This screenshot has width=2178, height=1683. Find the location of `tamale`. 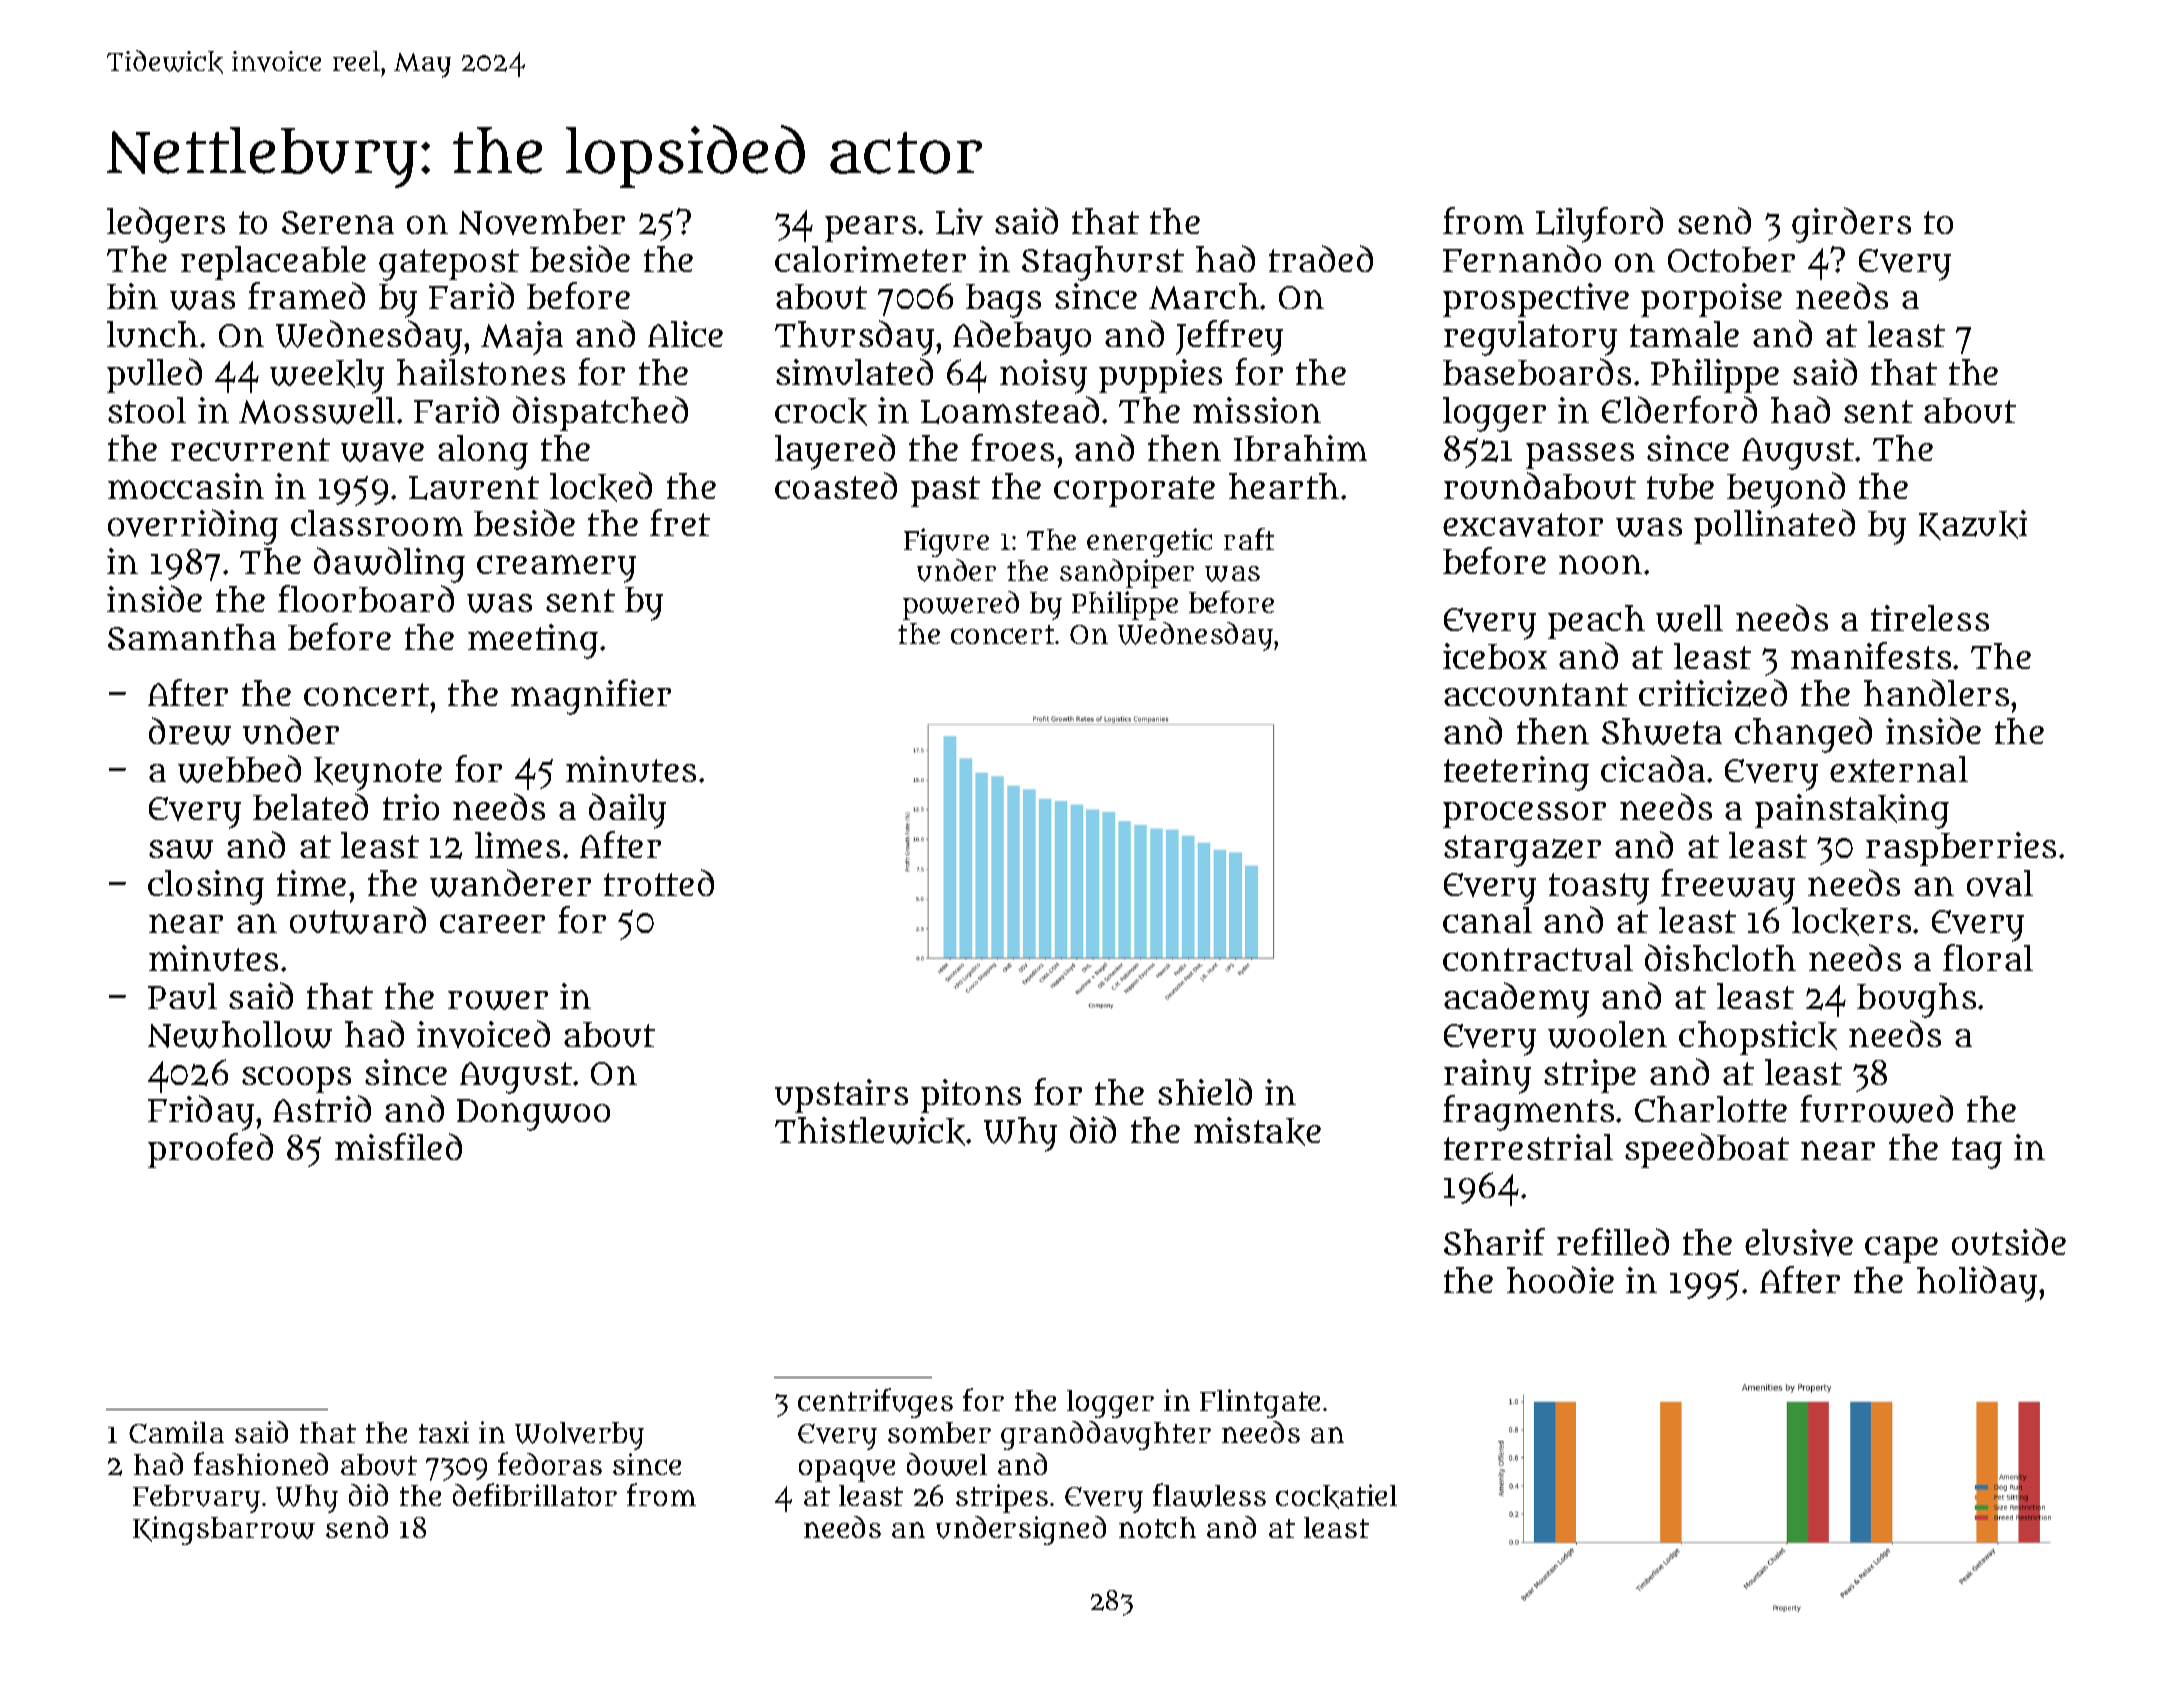

tamale is located at coordinates (1684, 334).
